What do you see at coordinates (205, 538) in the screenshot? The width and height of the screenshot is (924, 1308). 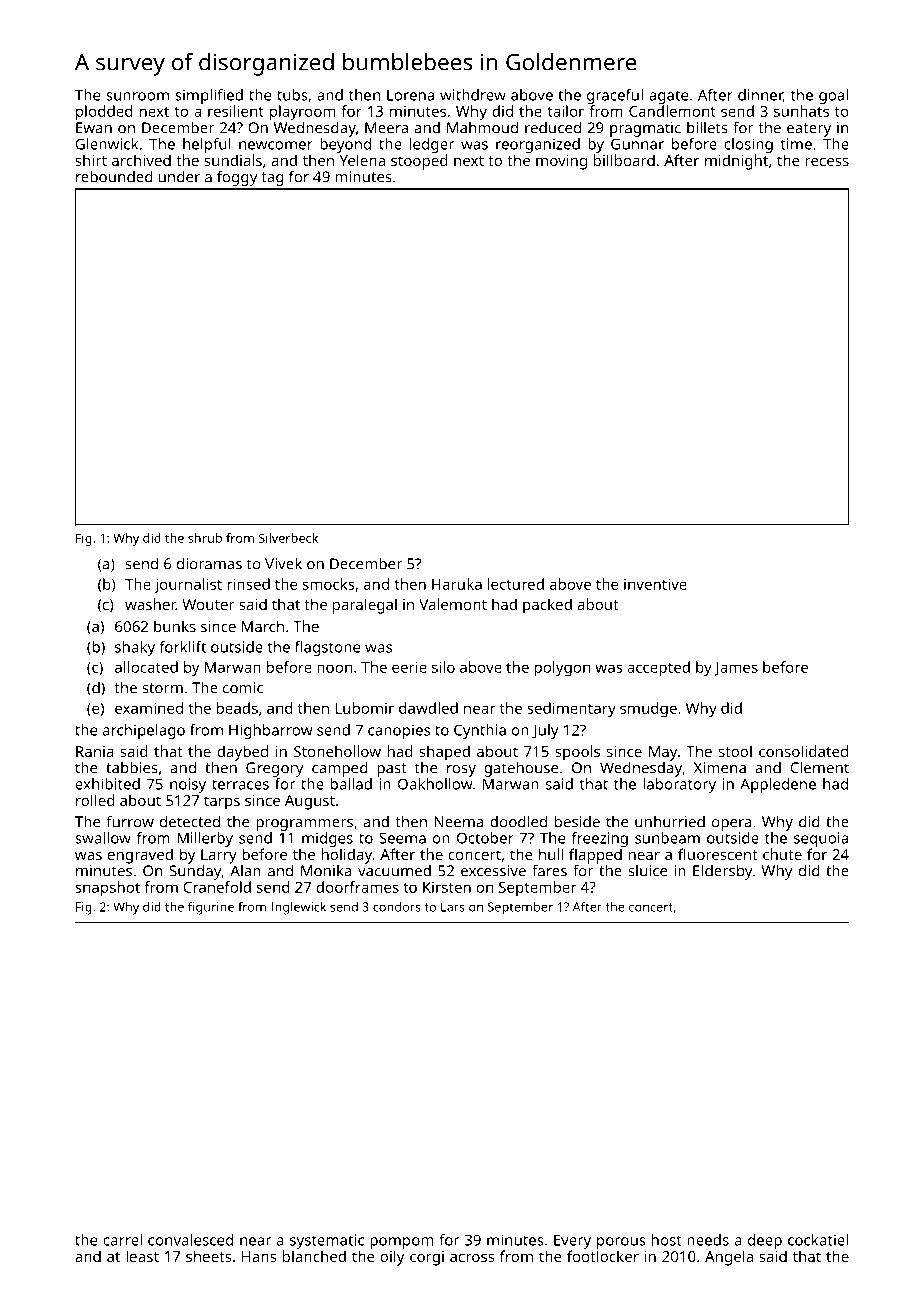 I see `shrub` at bounding box center [205, 538].
